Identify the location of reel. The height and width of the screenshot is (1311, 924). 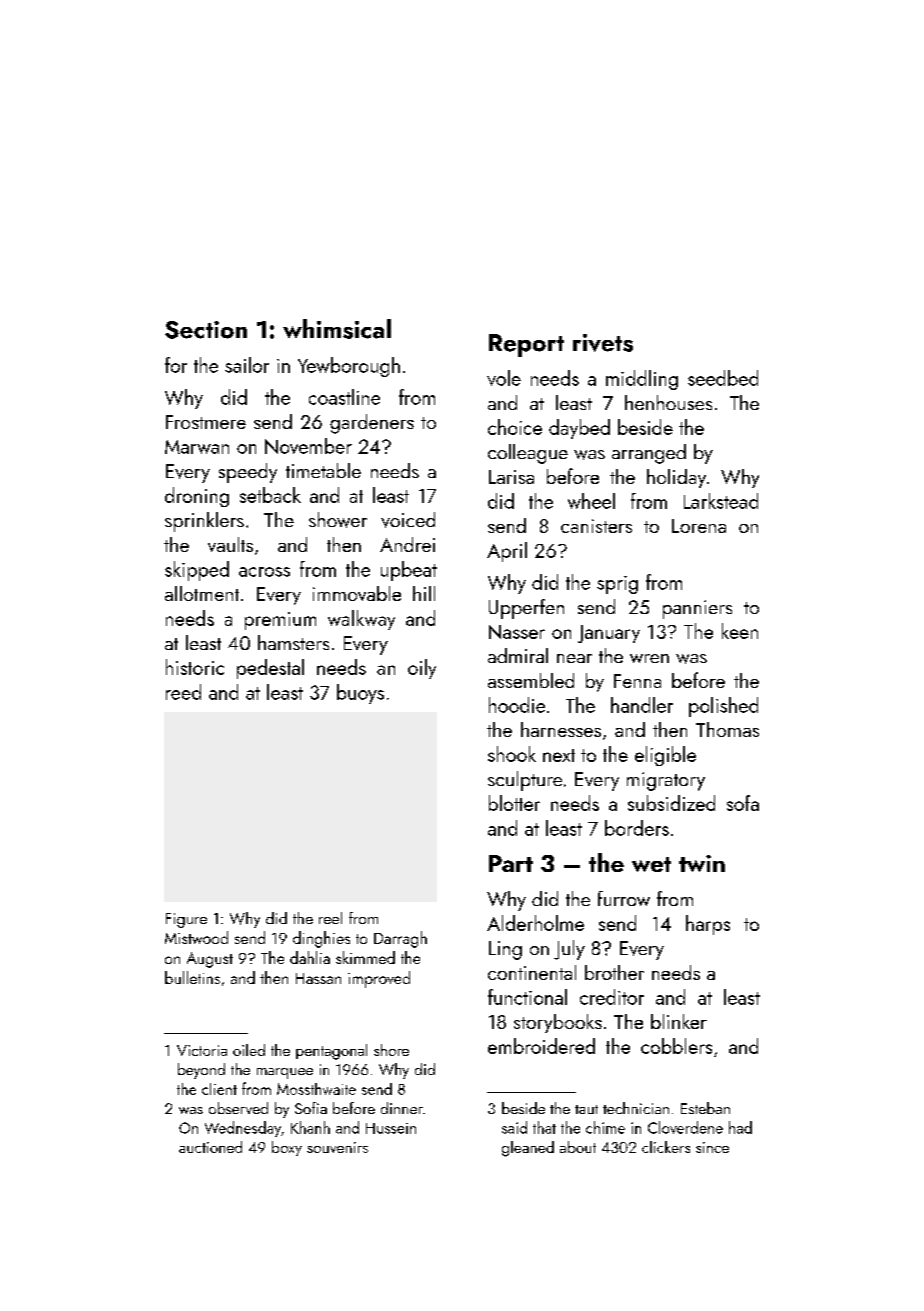
(330, 918).
